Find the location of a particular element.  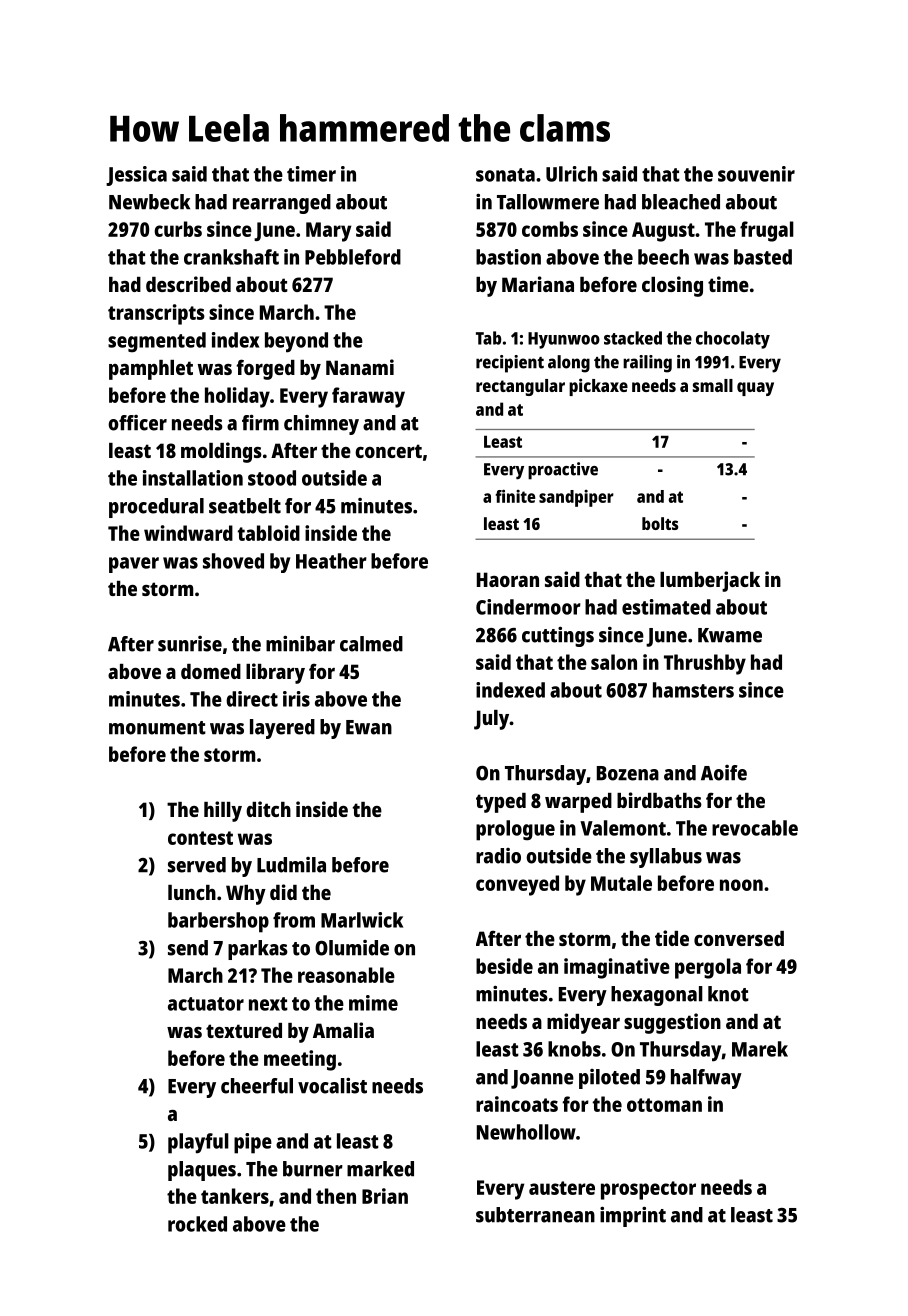

moldings is located at coordinates (221, 452).
